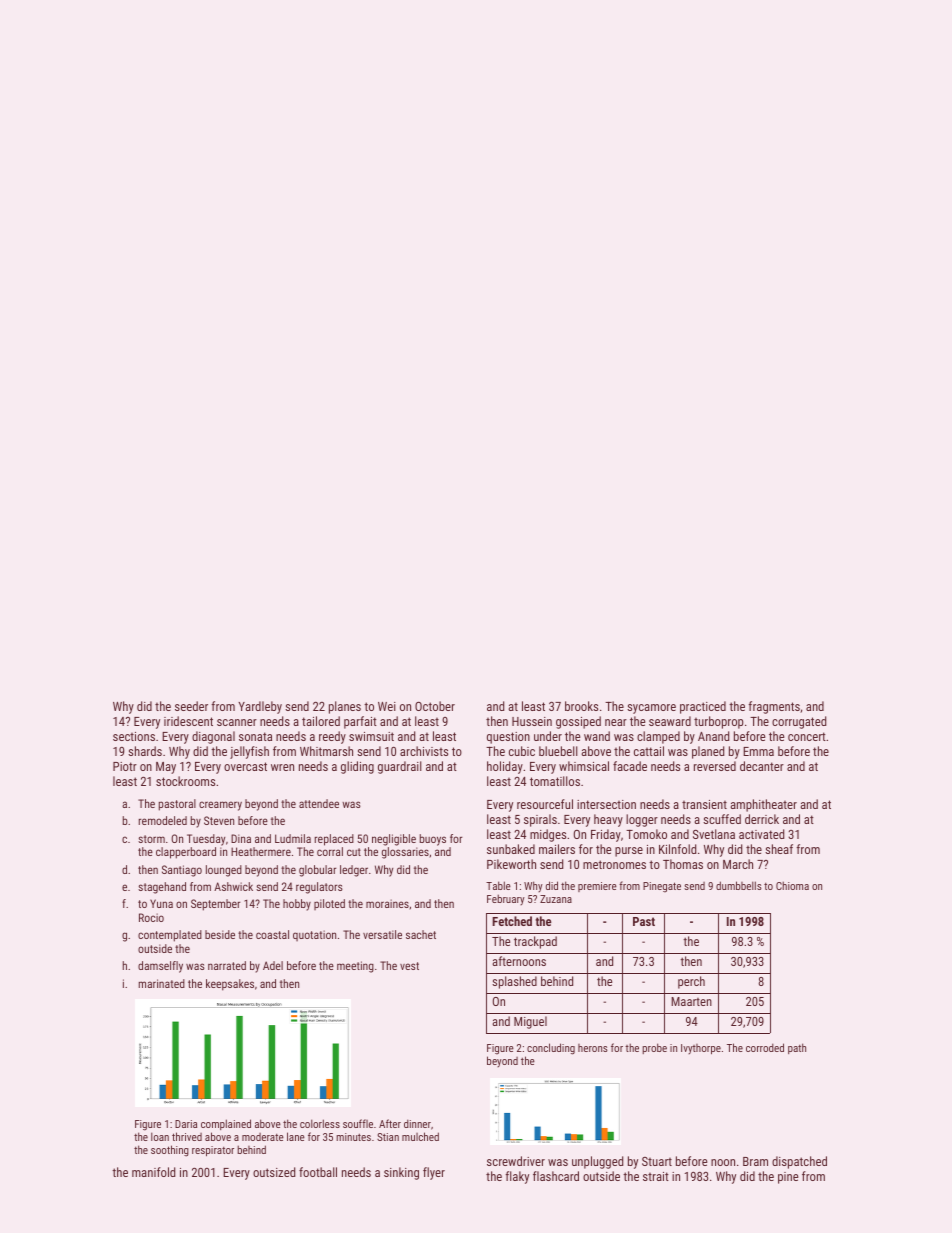  I want to click on Bram, so click(755, 1161).
